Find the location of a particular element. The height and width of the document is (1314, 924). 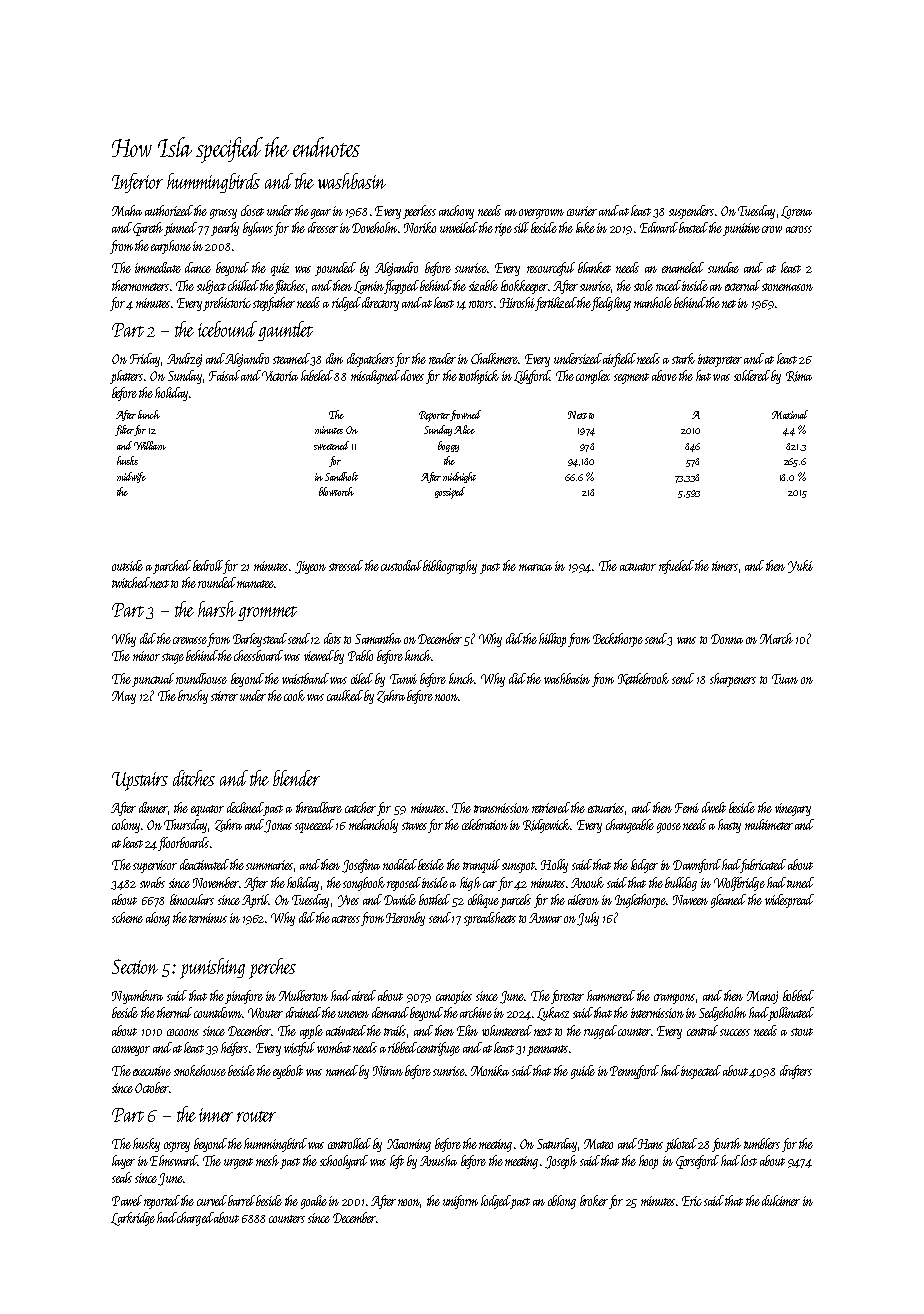

Femi is located at coordinates (687, 808).
